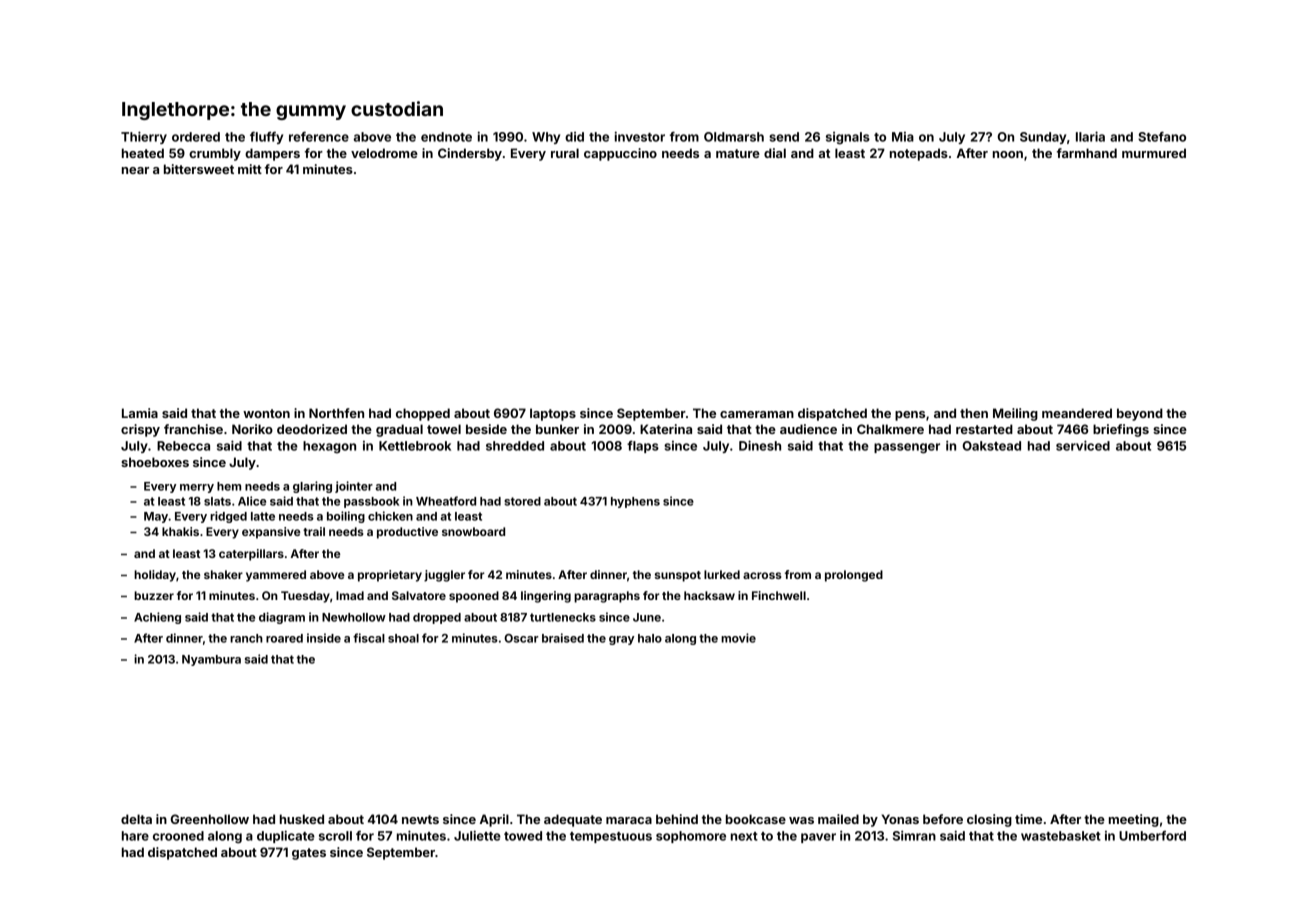 Image resolution: width=1308 pixels, height=924 pixels. I want to click on passenger, so click(907, 448).
